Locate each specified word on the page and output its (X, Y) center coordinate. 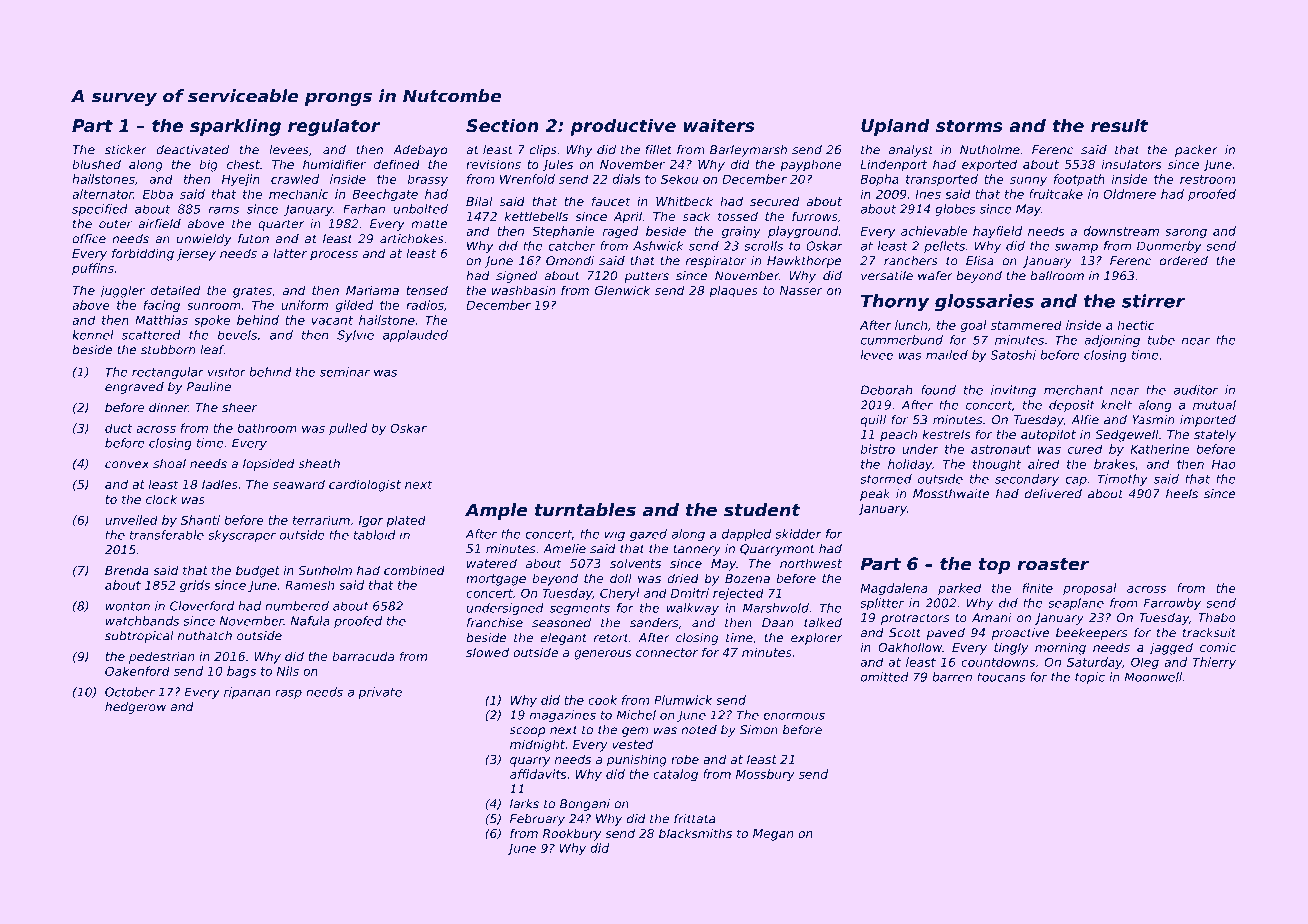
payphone (811, 165)
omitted (885, 677)
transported (942, 180)
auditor (1196, 390)
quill (873, 421)
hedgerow (135, 708)
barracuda (363, 656)
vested (632, 744)
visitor (227, 372)
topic (1090, 678)
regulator (334, 127)
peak (875, 495)
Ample (496, 511)
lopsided (269, 465)
